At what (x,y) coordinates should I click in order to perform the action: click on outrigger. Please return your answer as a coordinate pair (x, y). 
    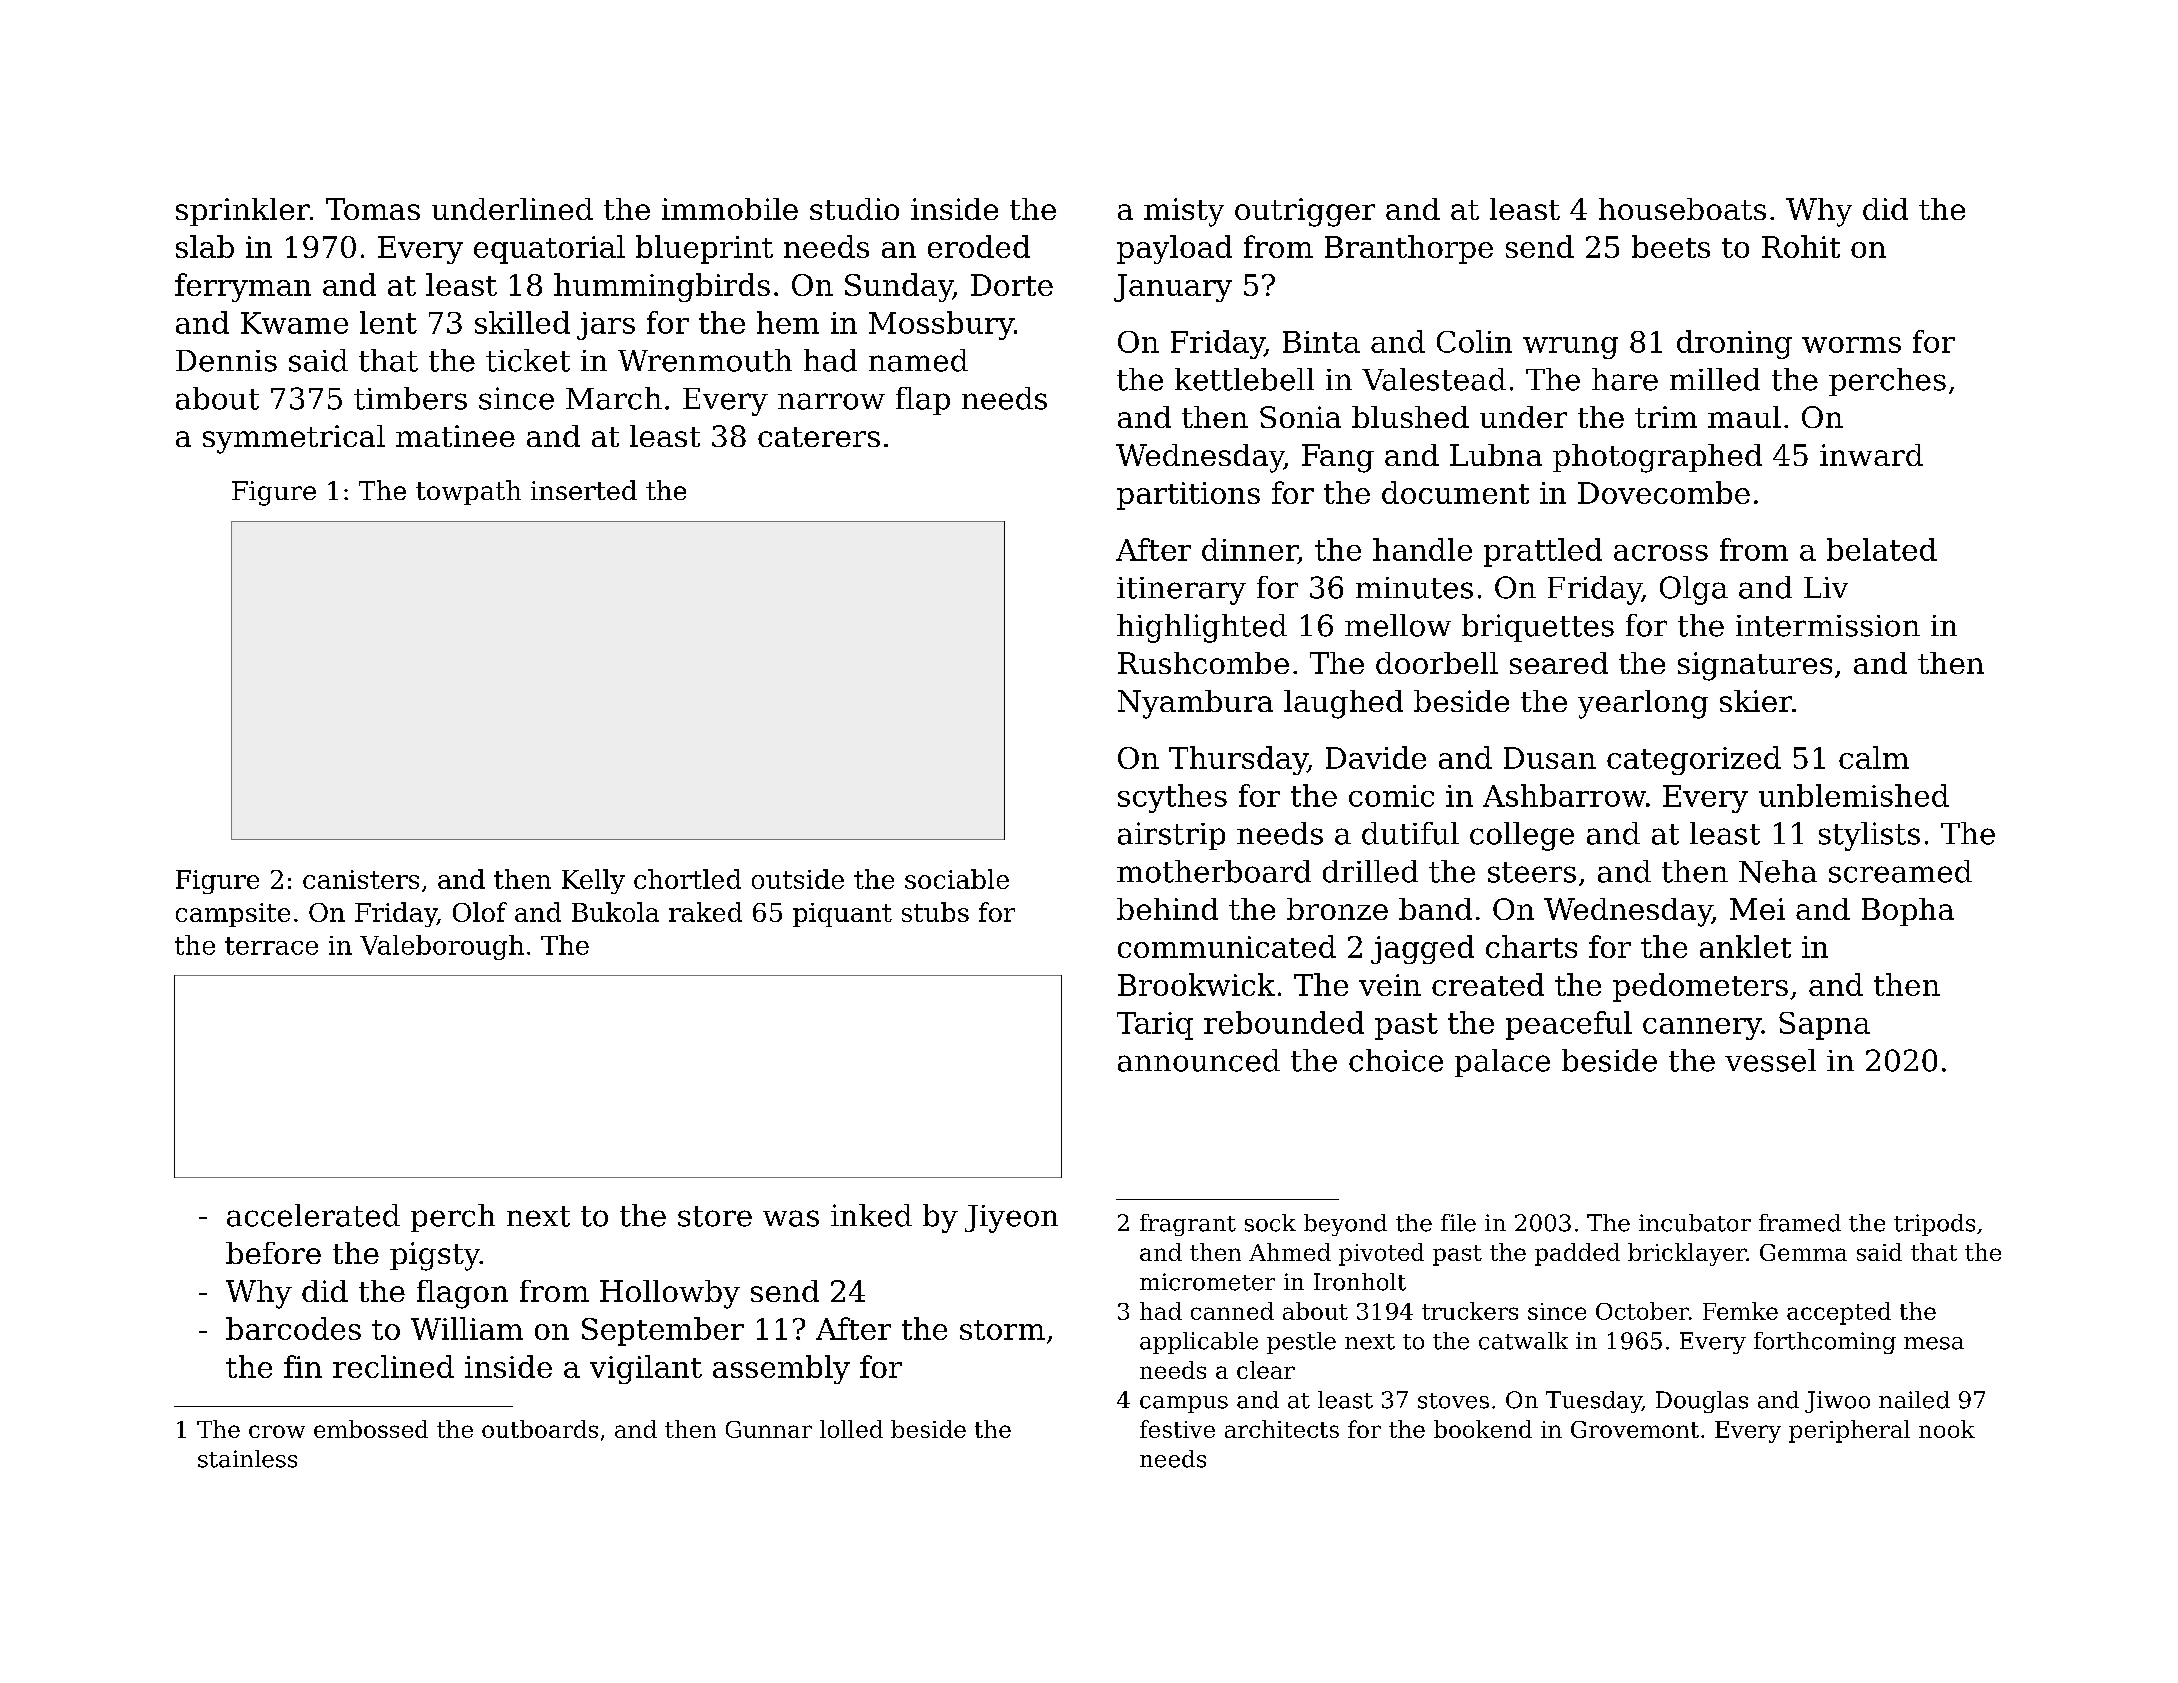
    Looking at the image, I should click on (1305, 212).
